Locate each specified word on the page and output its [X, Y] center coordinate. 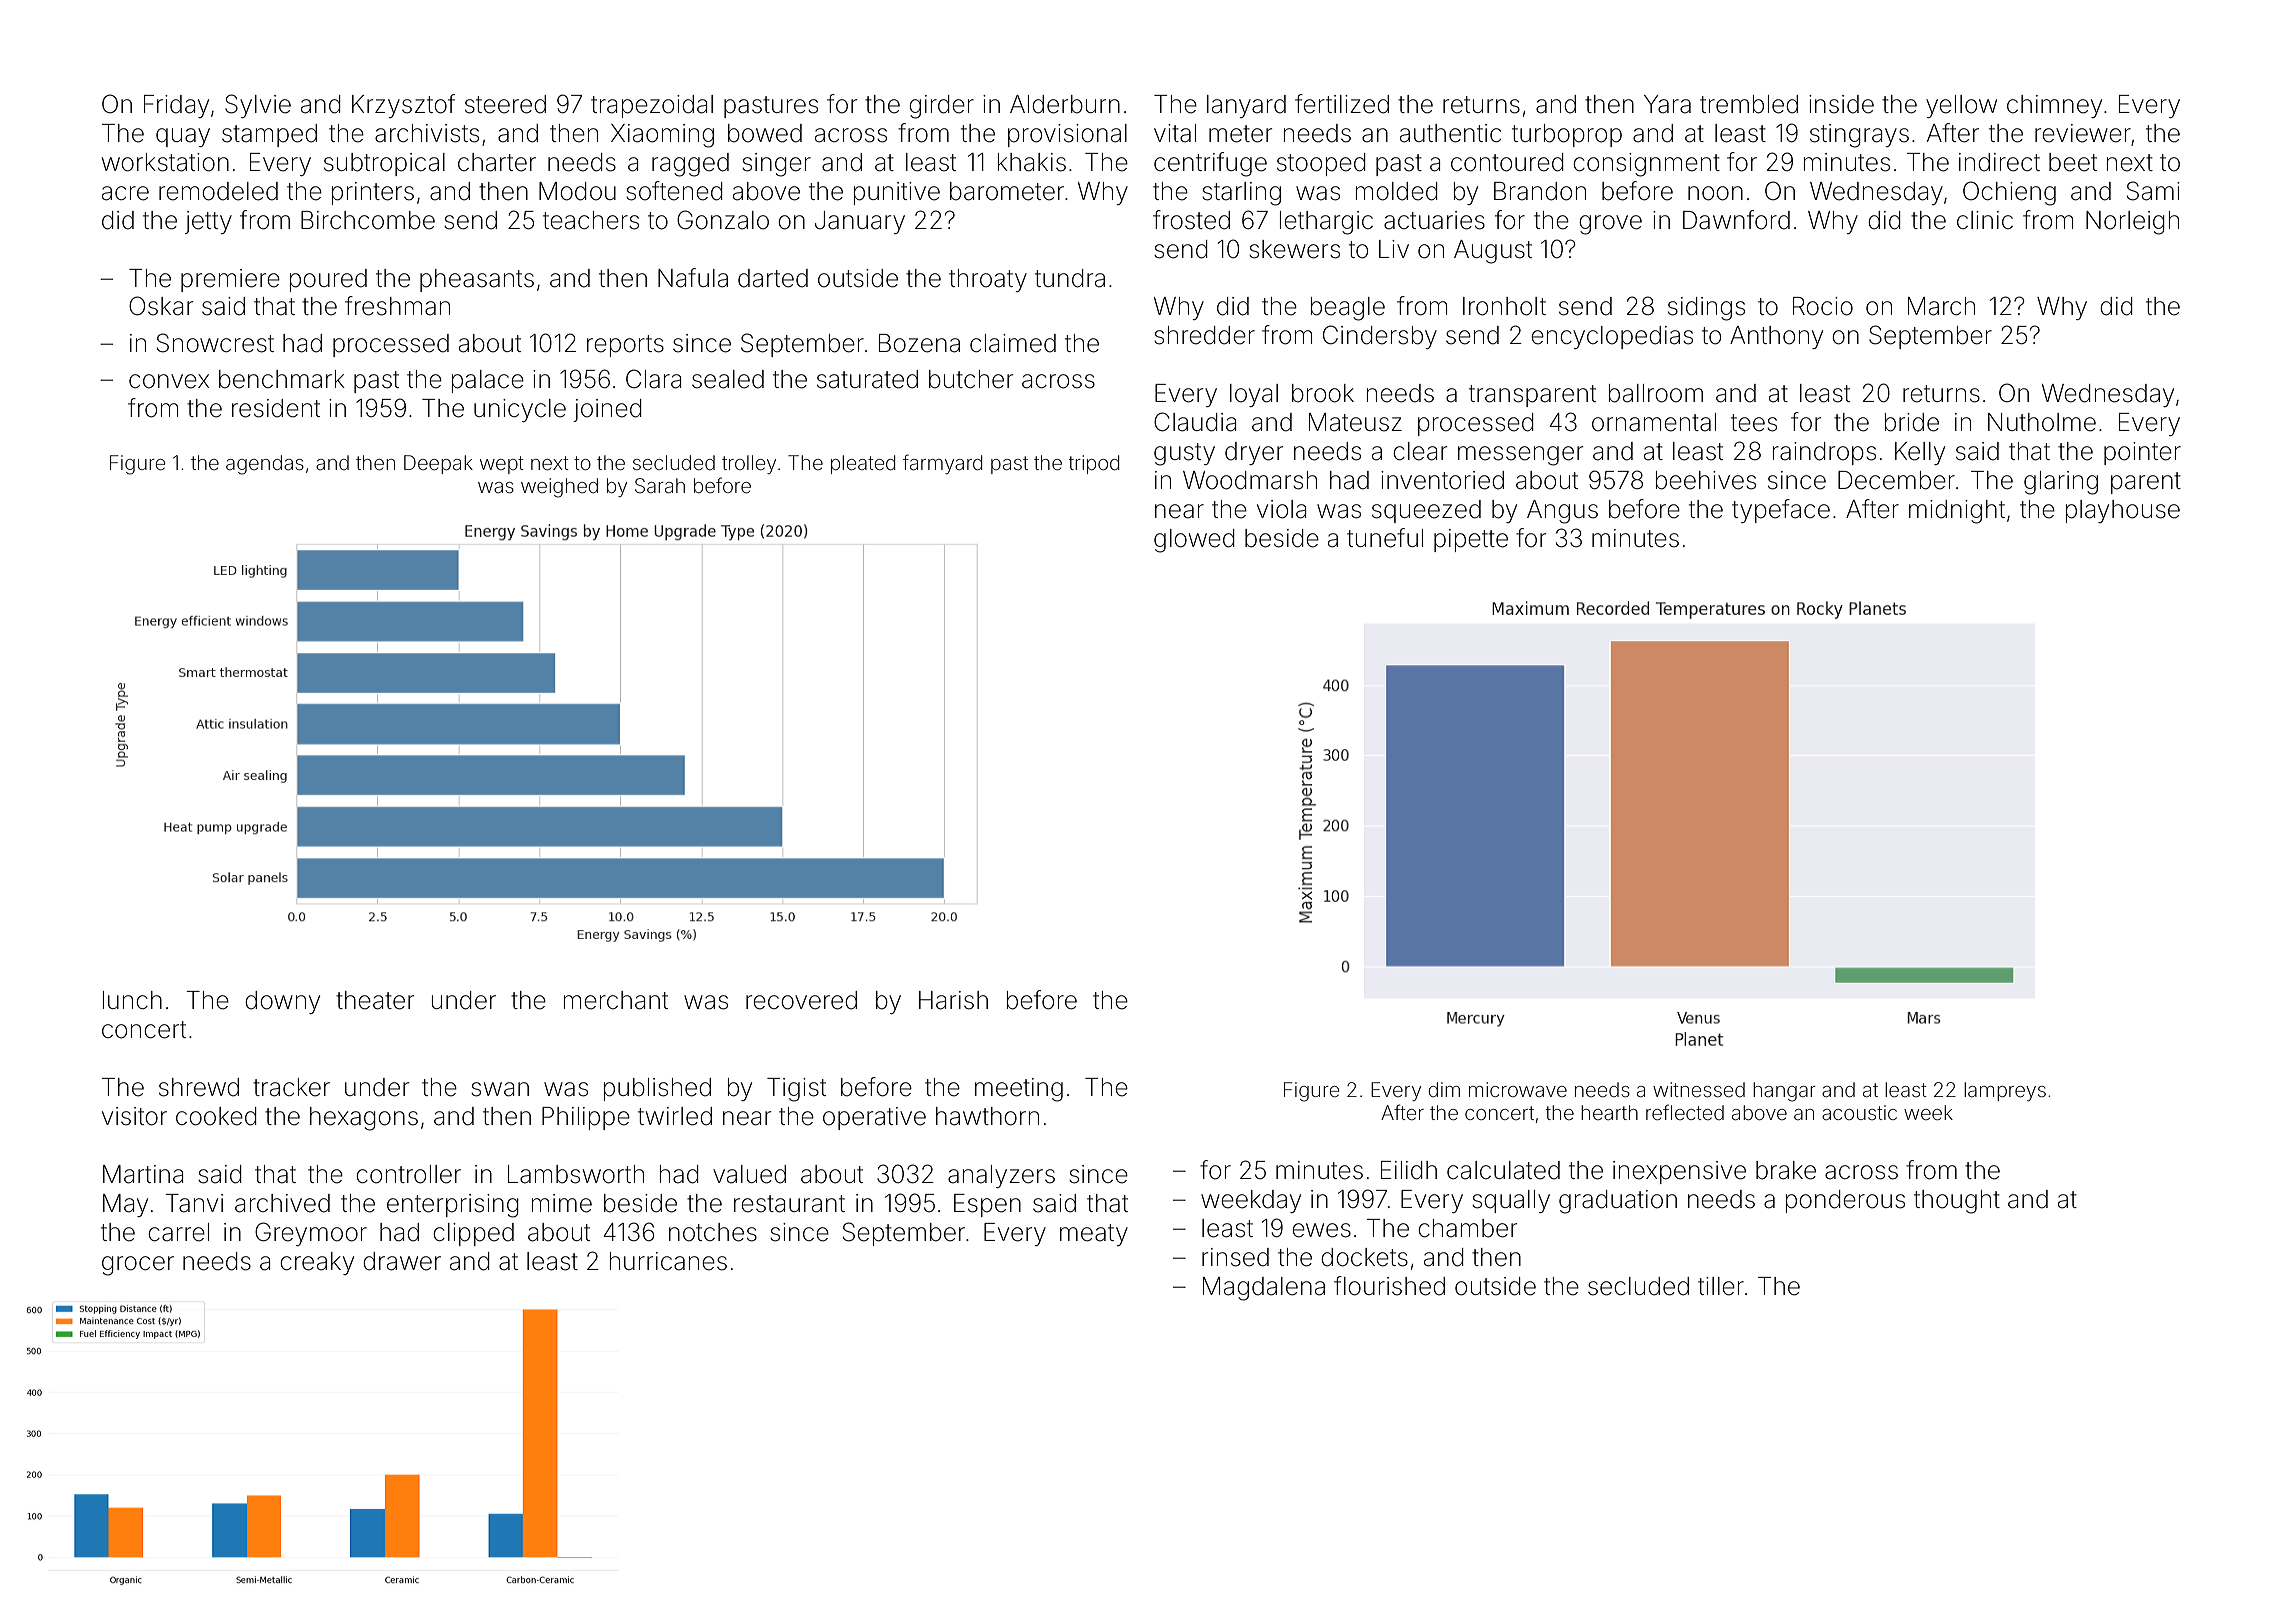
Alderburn [1065, 104]
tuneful [1385, 538]
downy [282, 1002]
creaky [317, 1263]
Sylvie [258, 106]
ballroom [1656, 393]
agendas [265, 465]
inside [1841, 104]
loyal [1254, 395]
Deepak [438, 464]
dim [1444, 1089]
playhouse [2123, 511]
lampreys [2005, 1091]
